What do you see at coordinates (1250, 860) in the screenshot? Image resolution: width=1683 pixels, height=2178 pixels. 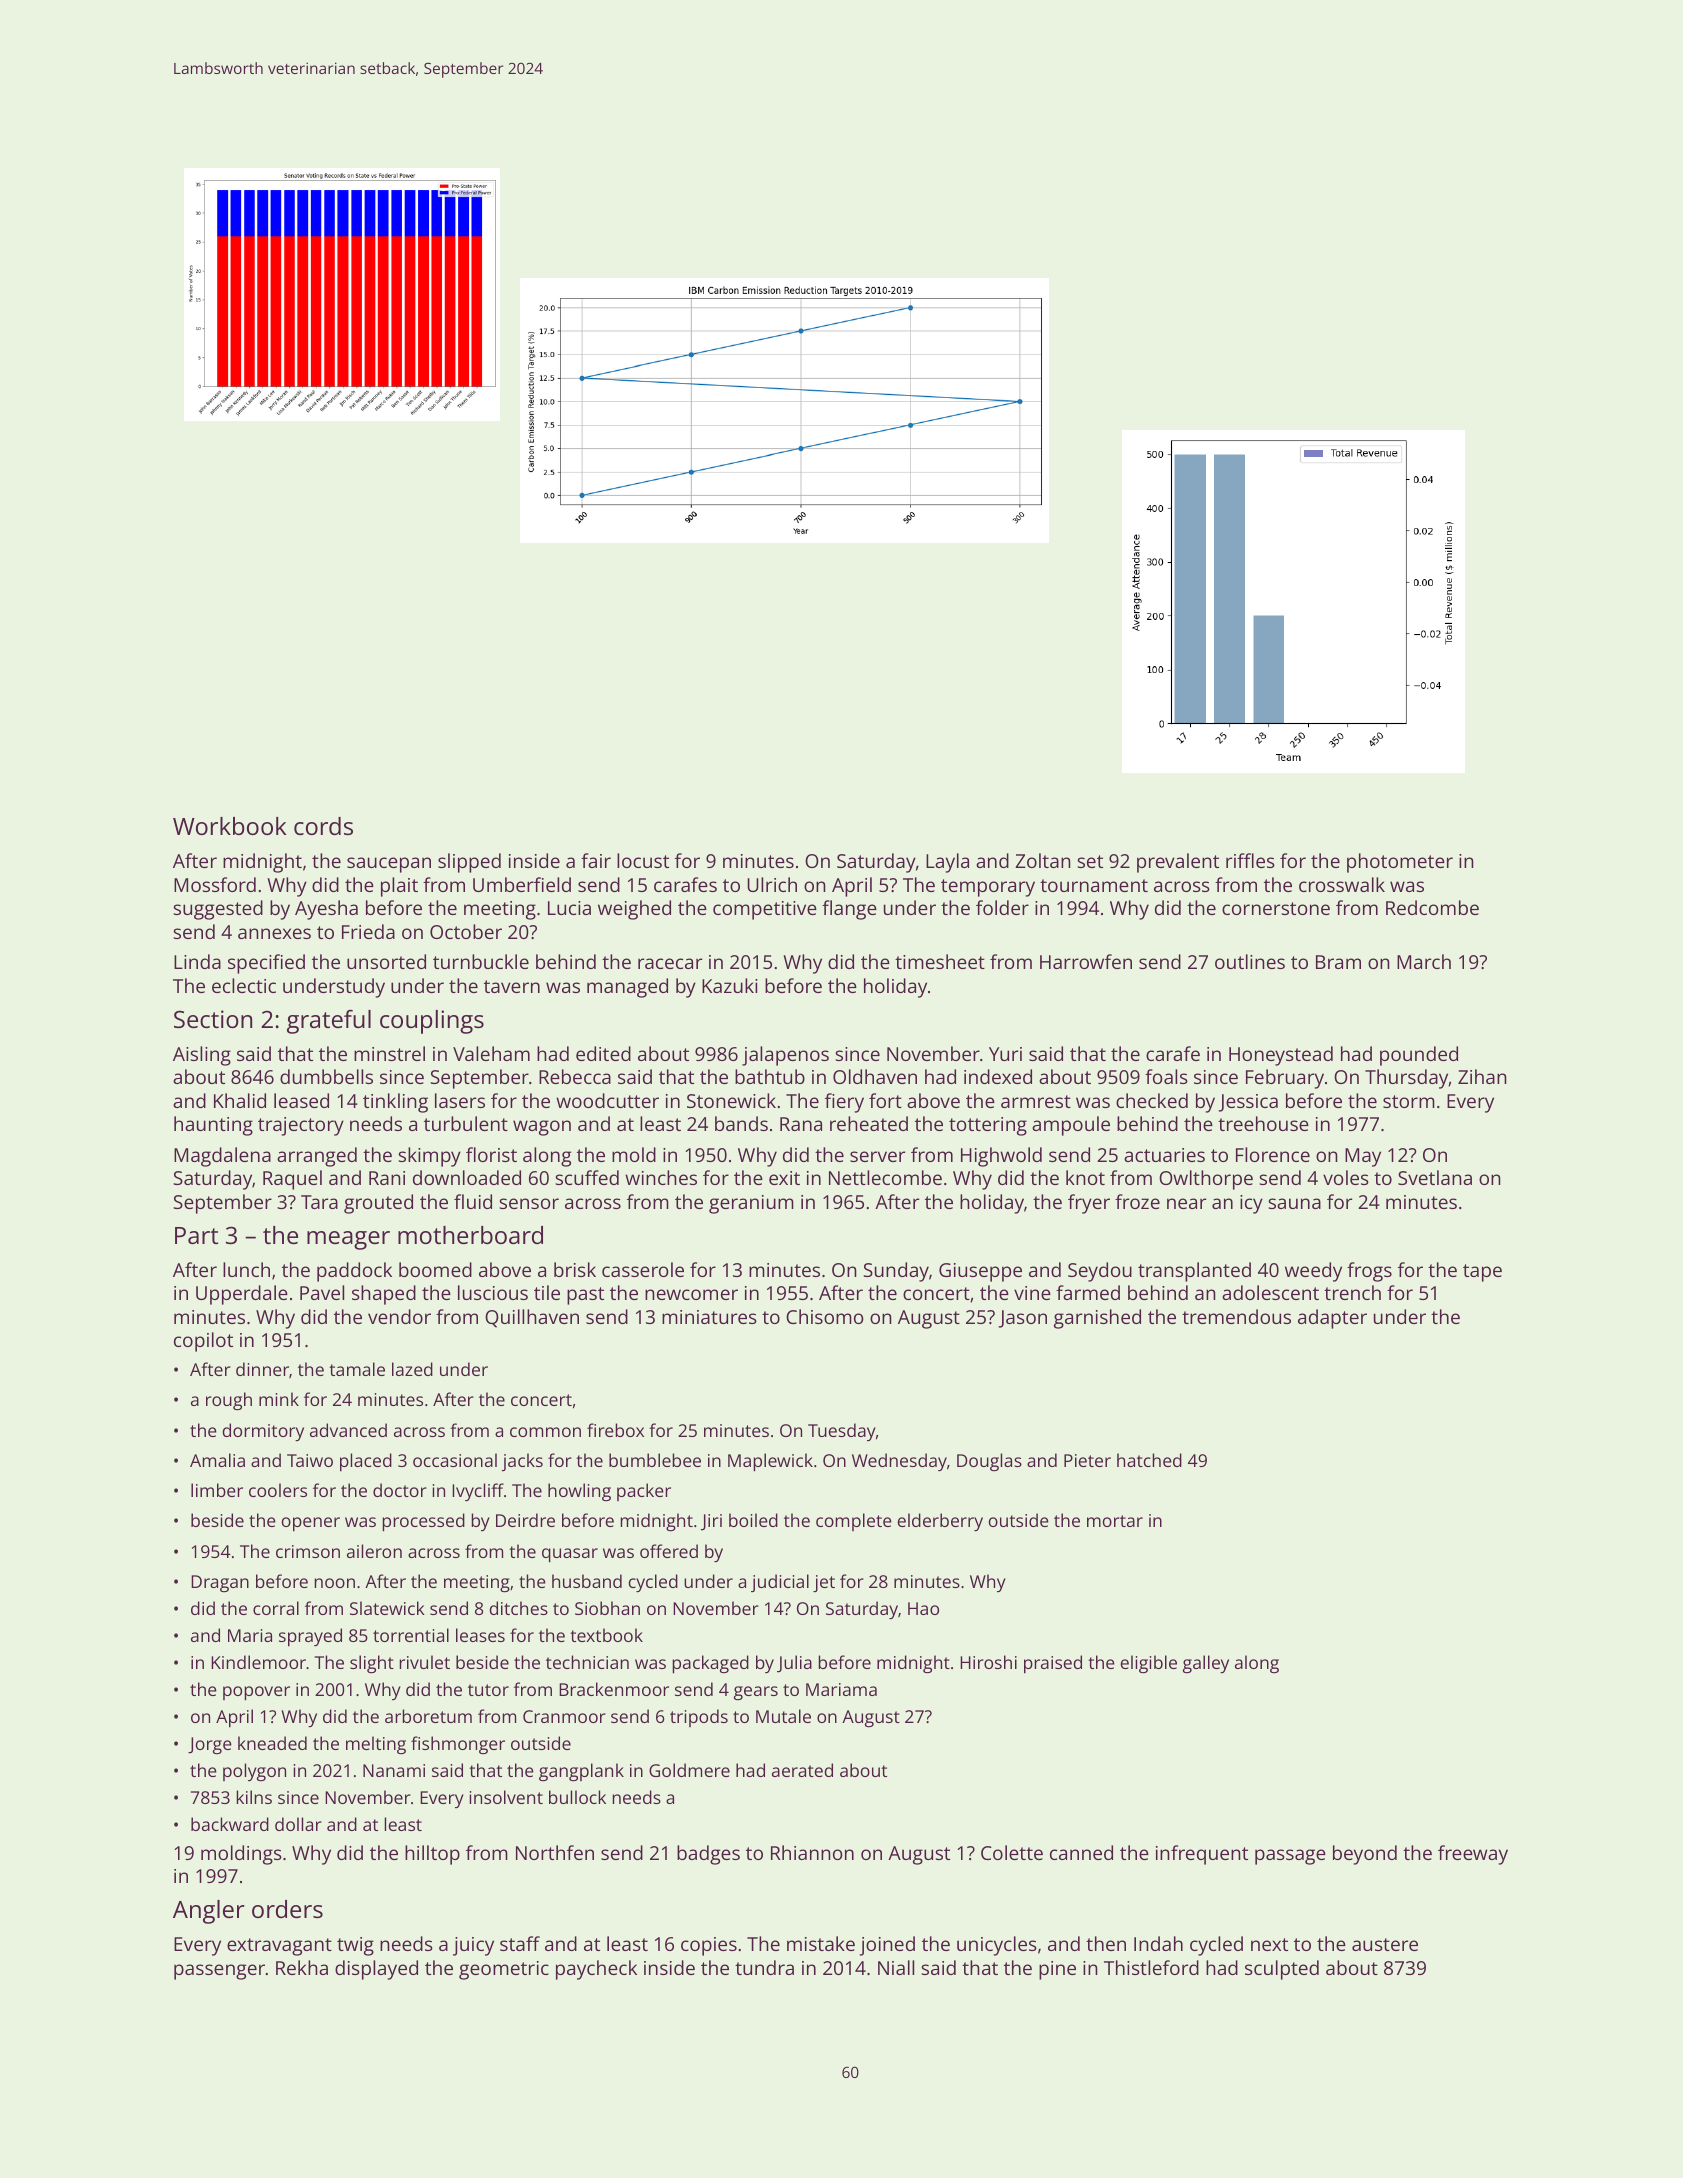 I see `riffles` at bounding box center [1250, 860].
